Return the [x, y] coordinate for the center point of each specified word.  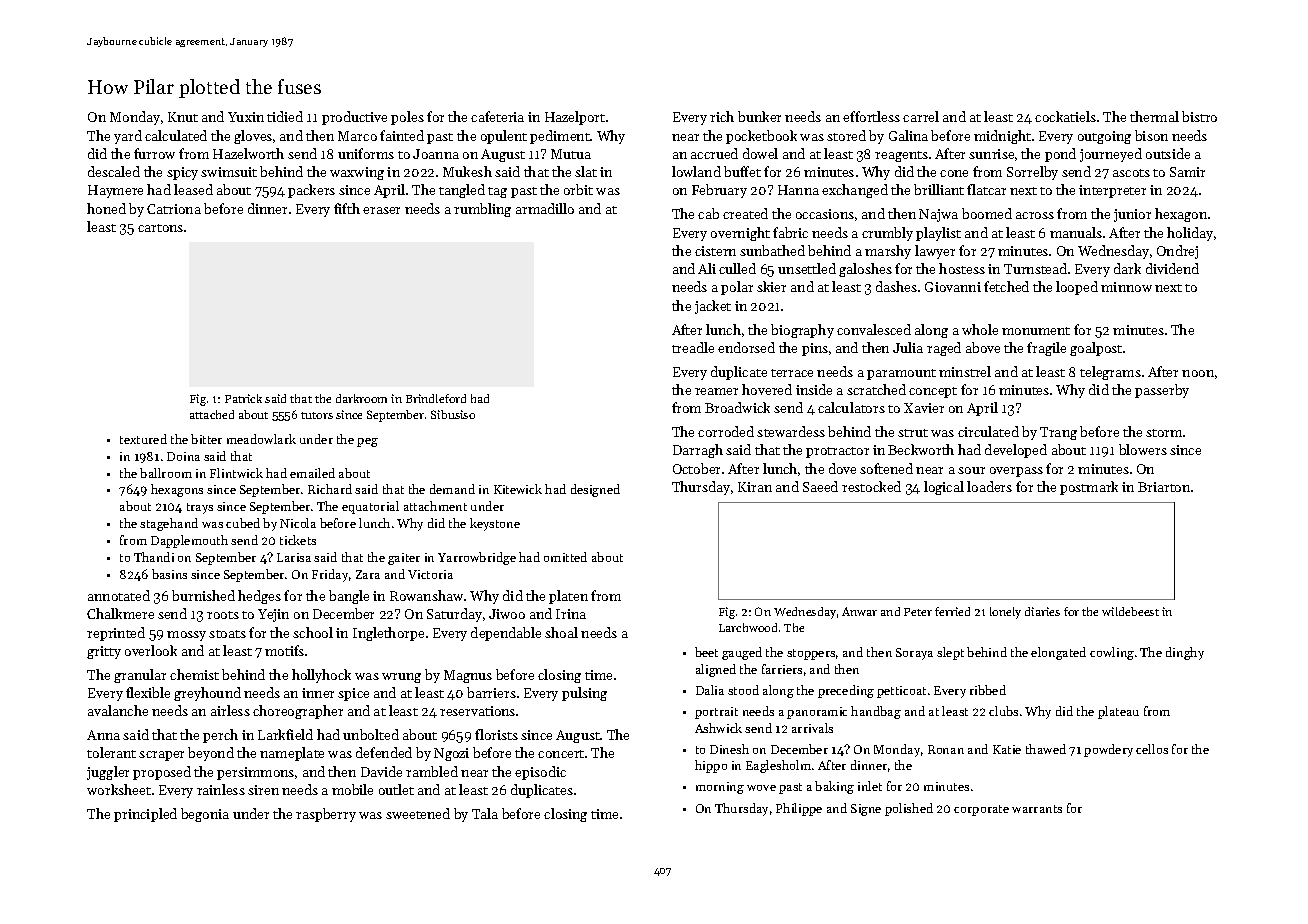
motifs [284, 650]
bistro [1199, 116]
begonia [205, 815]
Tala [485, 813]
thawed [1046, 749]
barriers [491, 692]
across [1035, 215]
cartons [160, 228]
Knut [183, 117]
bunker [759, 116]
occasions [825, 214]
